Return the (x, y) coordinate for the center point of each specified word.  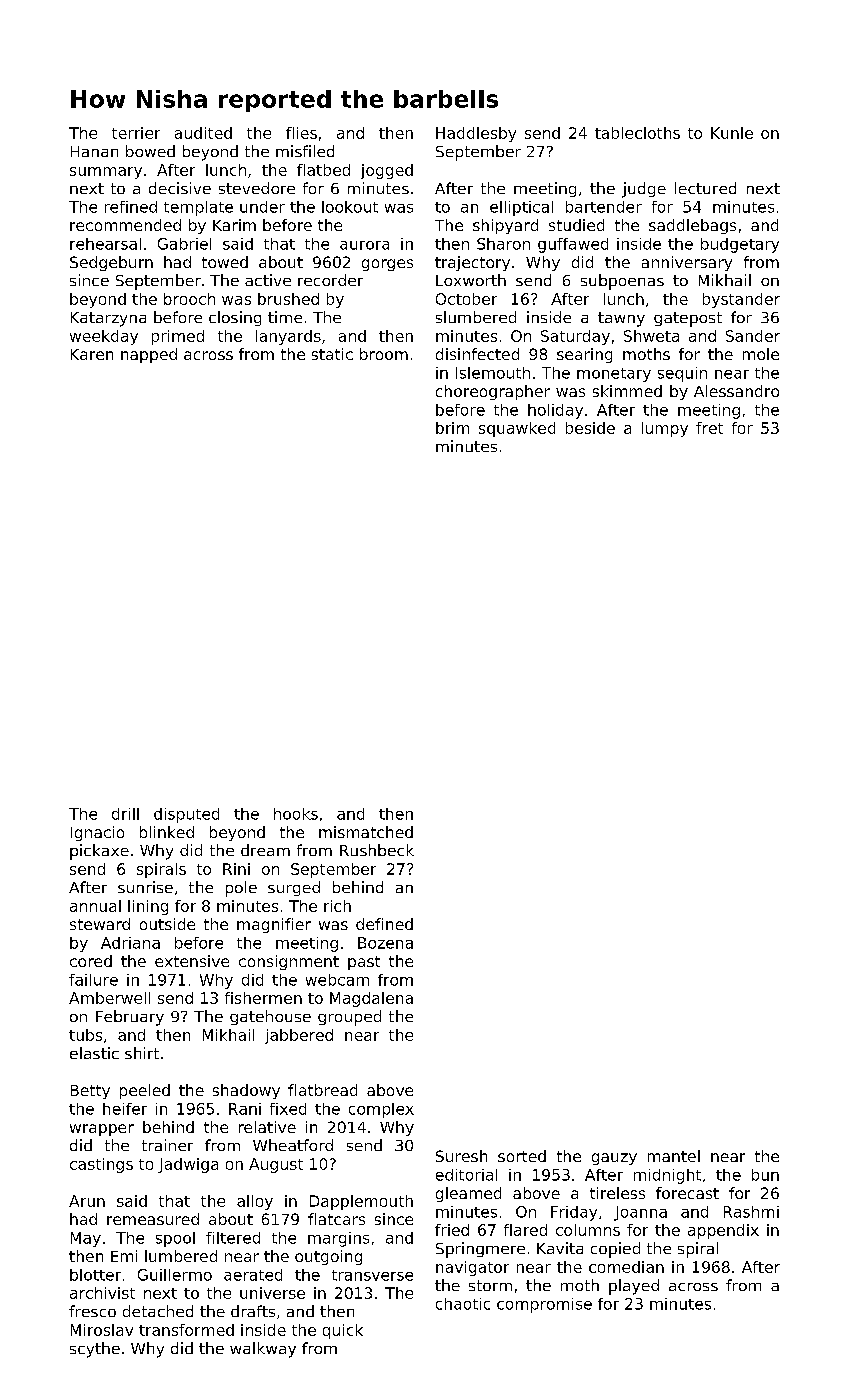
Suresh (461, 1156)
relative (267, 1127)
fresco (92, 1311)
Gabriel (184, 244)
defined (384, 924)
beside (590, 428)
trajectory (472, 263)
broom (384, 354)
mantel (674, 1156)
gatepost (688, 319)
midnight (667, 1176)
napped (149, 355)
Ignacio (97, 833)
